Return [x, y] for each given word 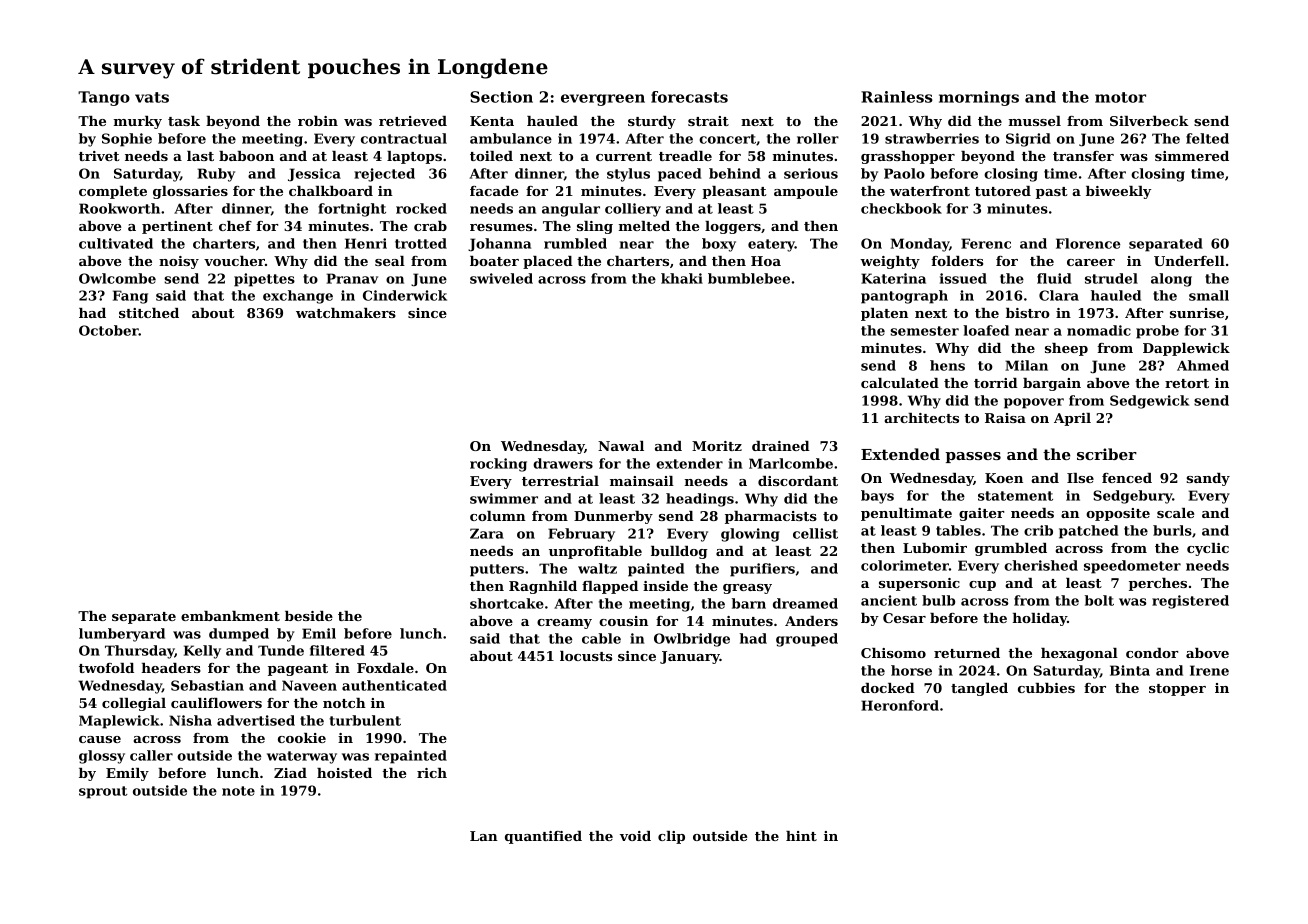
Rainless [897, 97]
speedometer [1132, 567]
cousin [623, 621]
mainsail [642, 481]
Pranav [352, 278]
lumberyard [122, 635]
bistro [1028, 313]
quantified [543, 837]
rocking [498, 465]
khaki [682, 278]
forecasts [689, 97]
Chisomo [893, 653]
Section [501, 97]
